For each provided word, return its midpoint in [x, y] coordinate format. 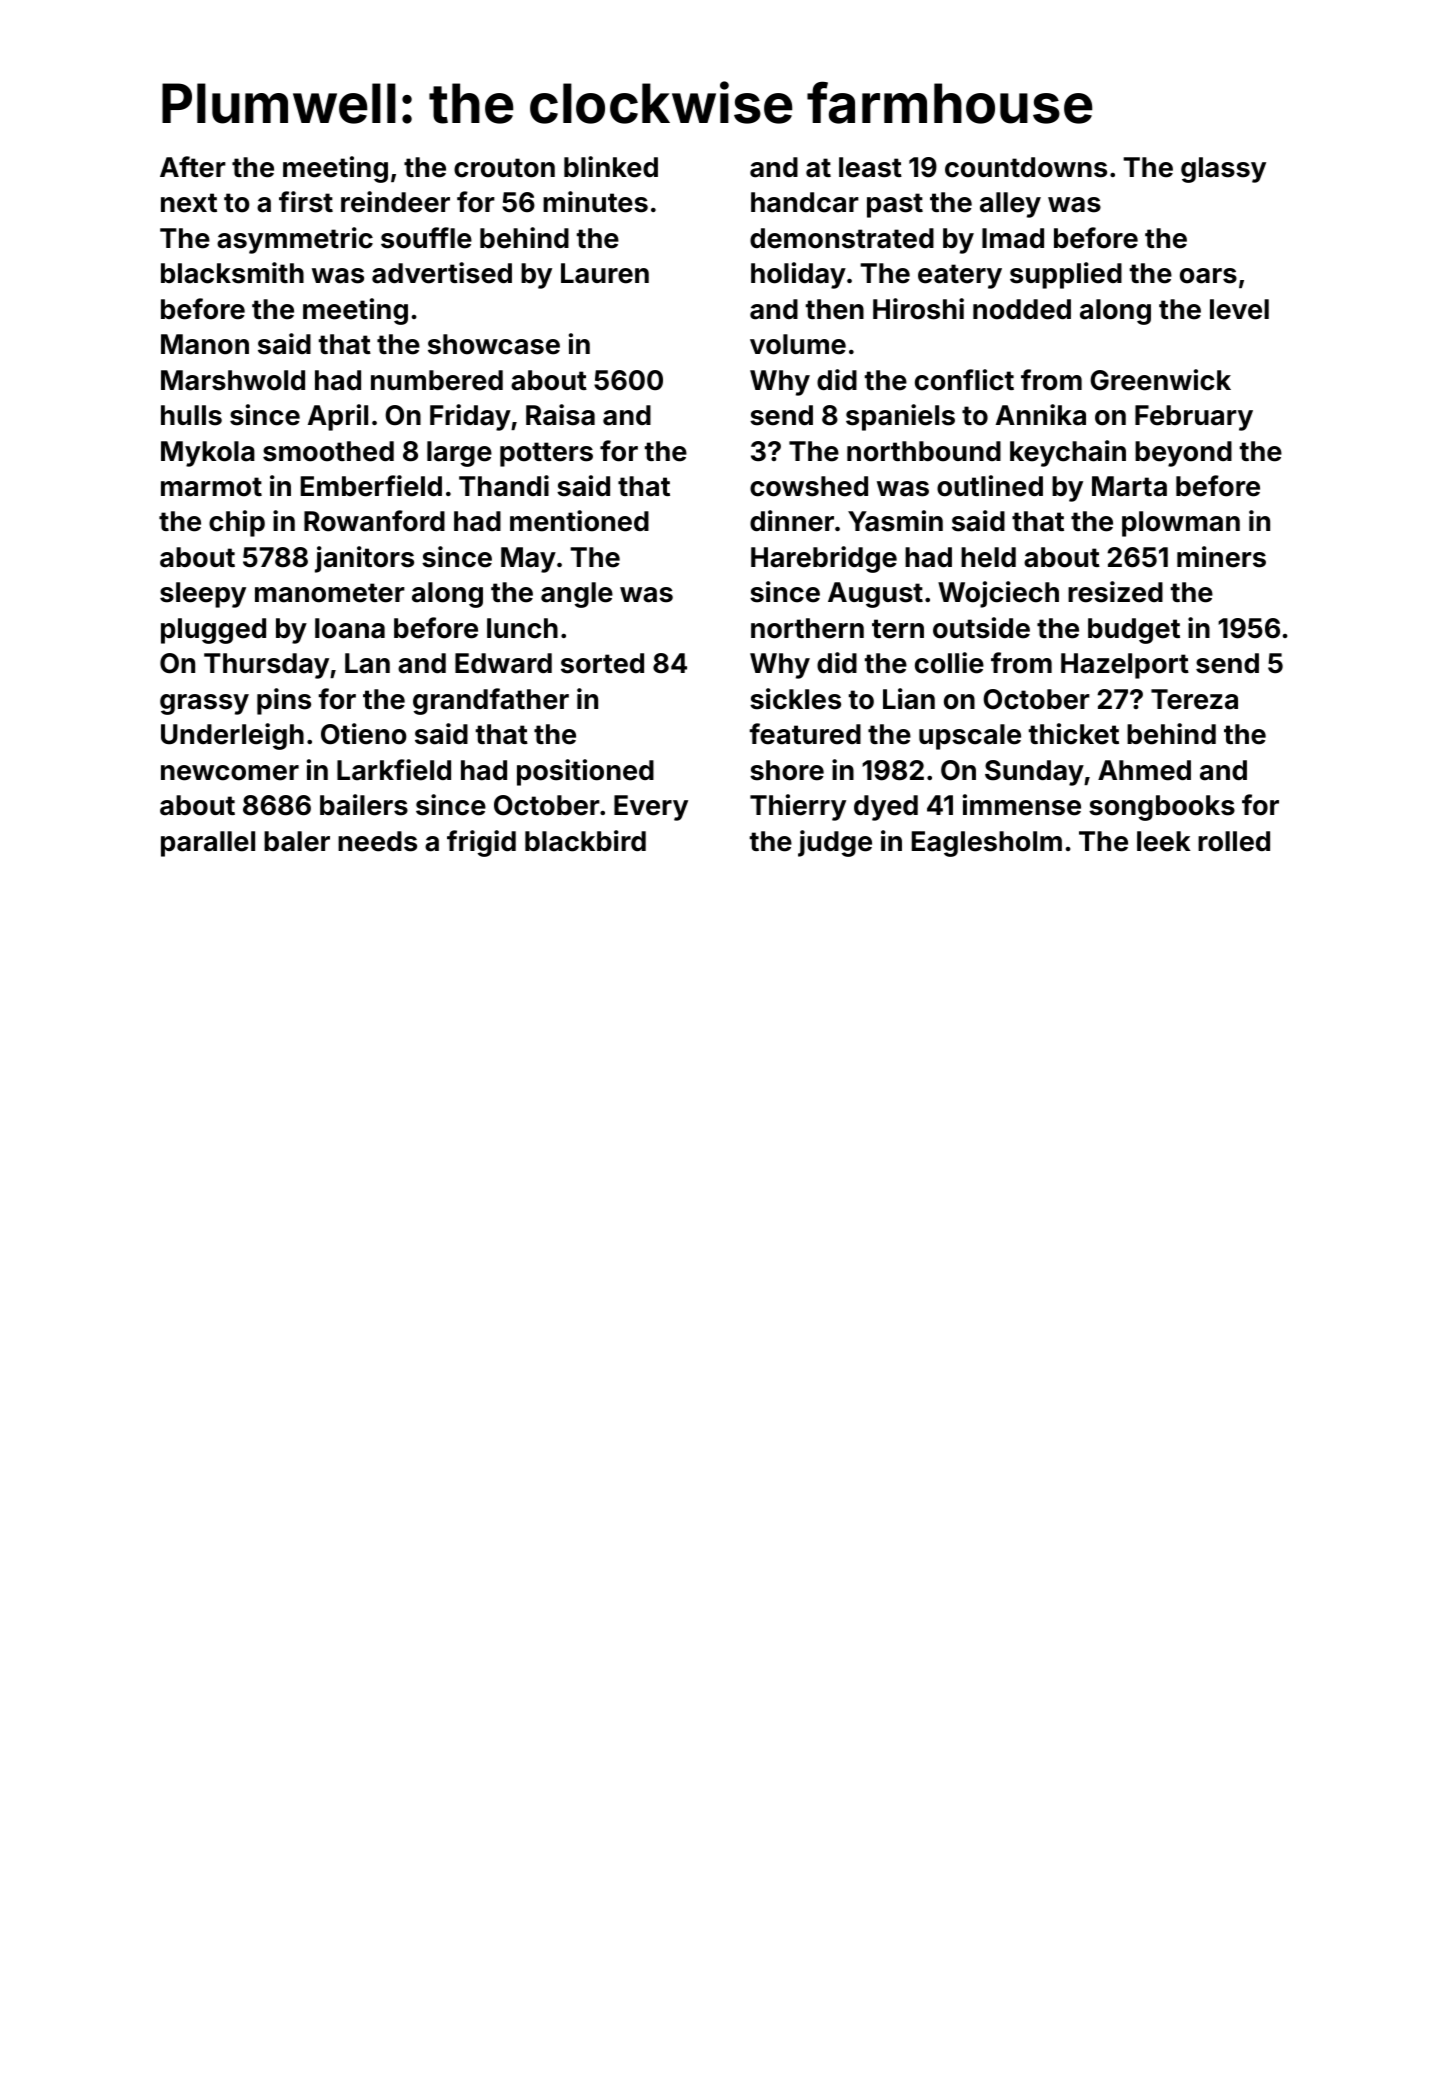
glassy [1223, 170]
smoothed [328, 451]
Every [651, 808]
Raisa [560, 415]
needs [377, 841]
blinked [611, 167]
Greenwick [1160, 380]
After [193, 167]
